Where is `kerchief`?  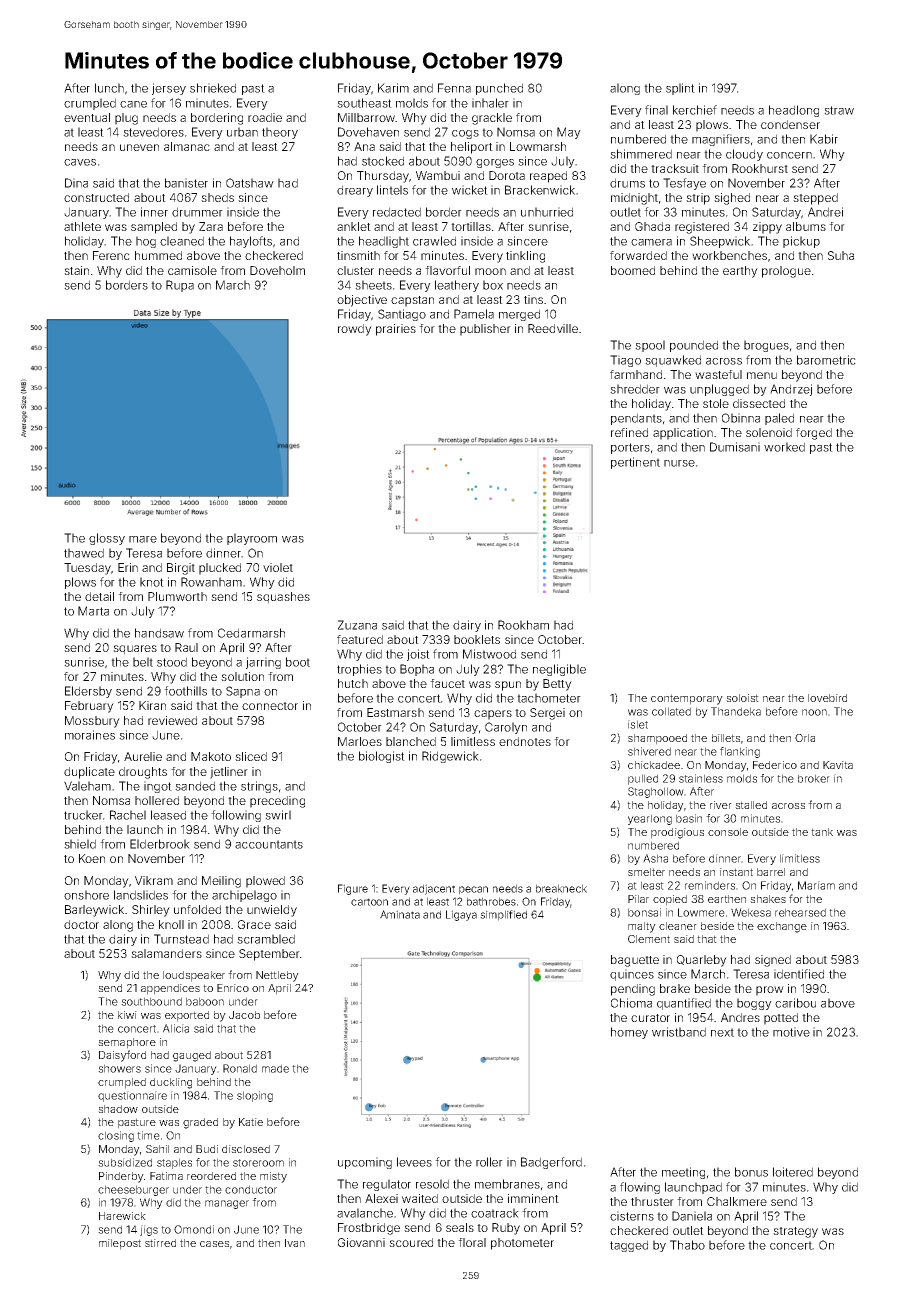
kerchief is located at coordinates (695, 110).
